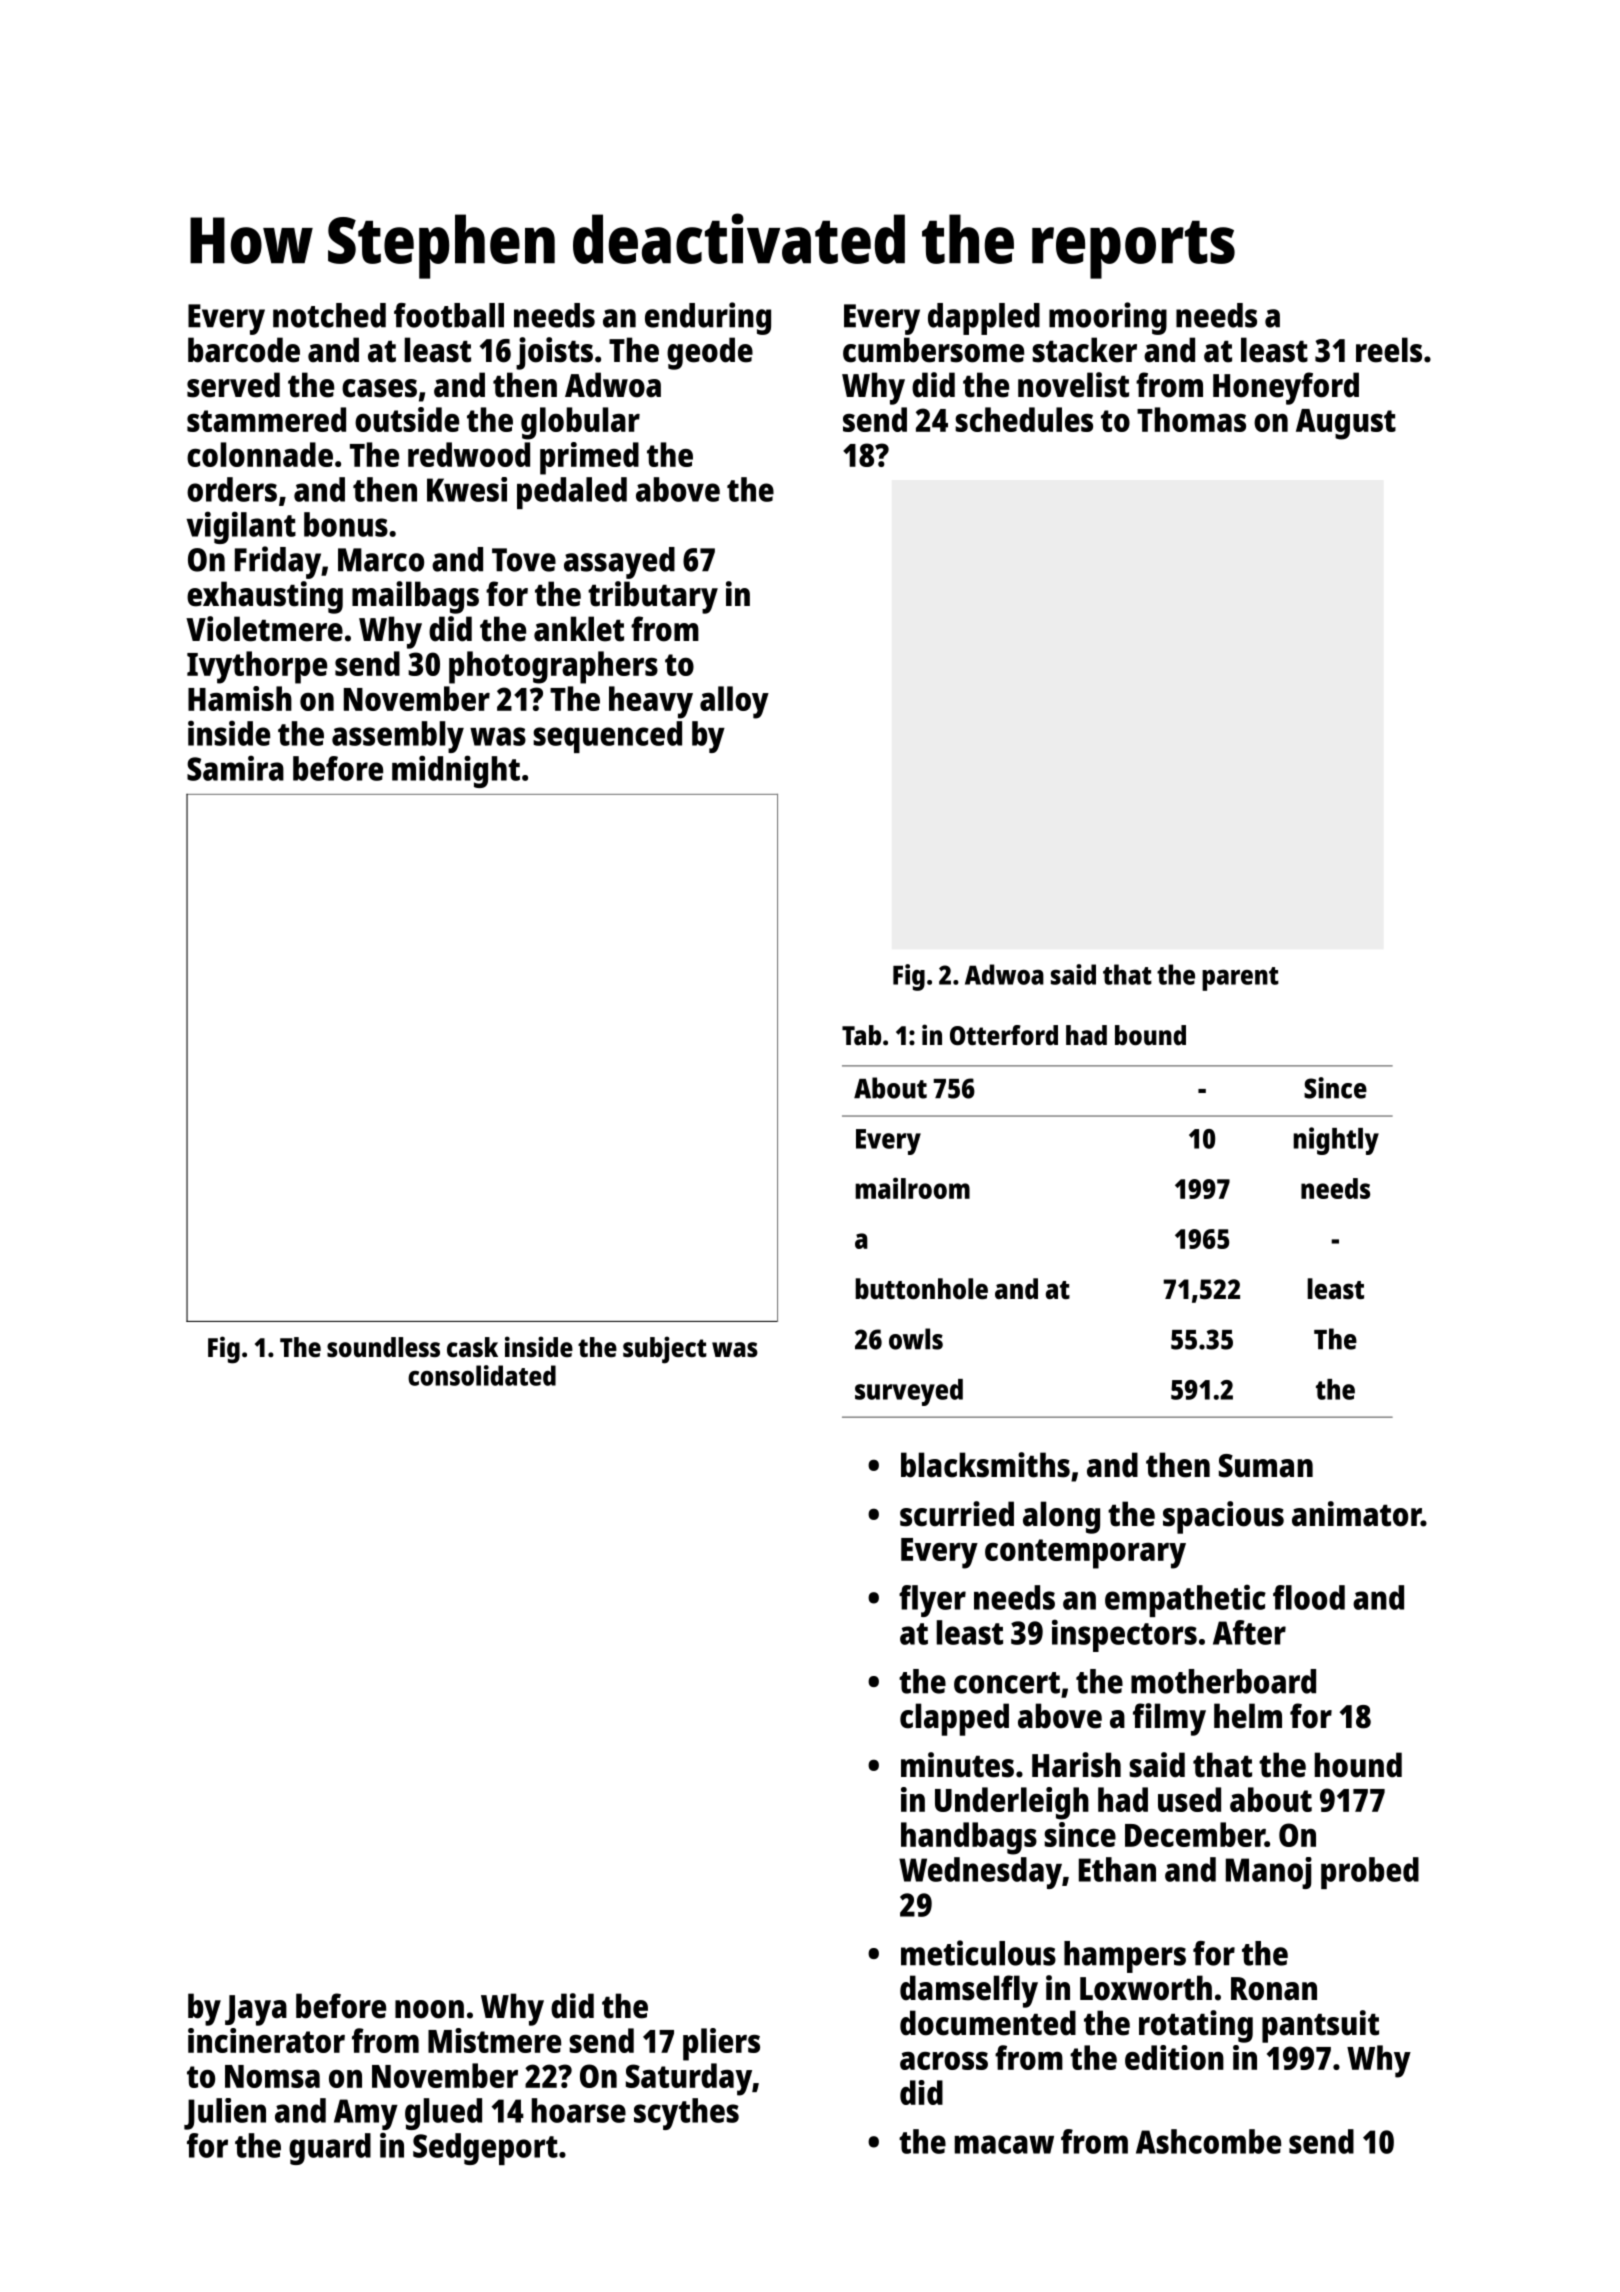 The width and height of the page is (1620, 2292). What do you see at coordinates (1240, 979) in the page?
I see `parent` at bounding box center [1240, 979].
